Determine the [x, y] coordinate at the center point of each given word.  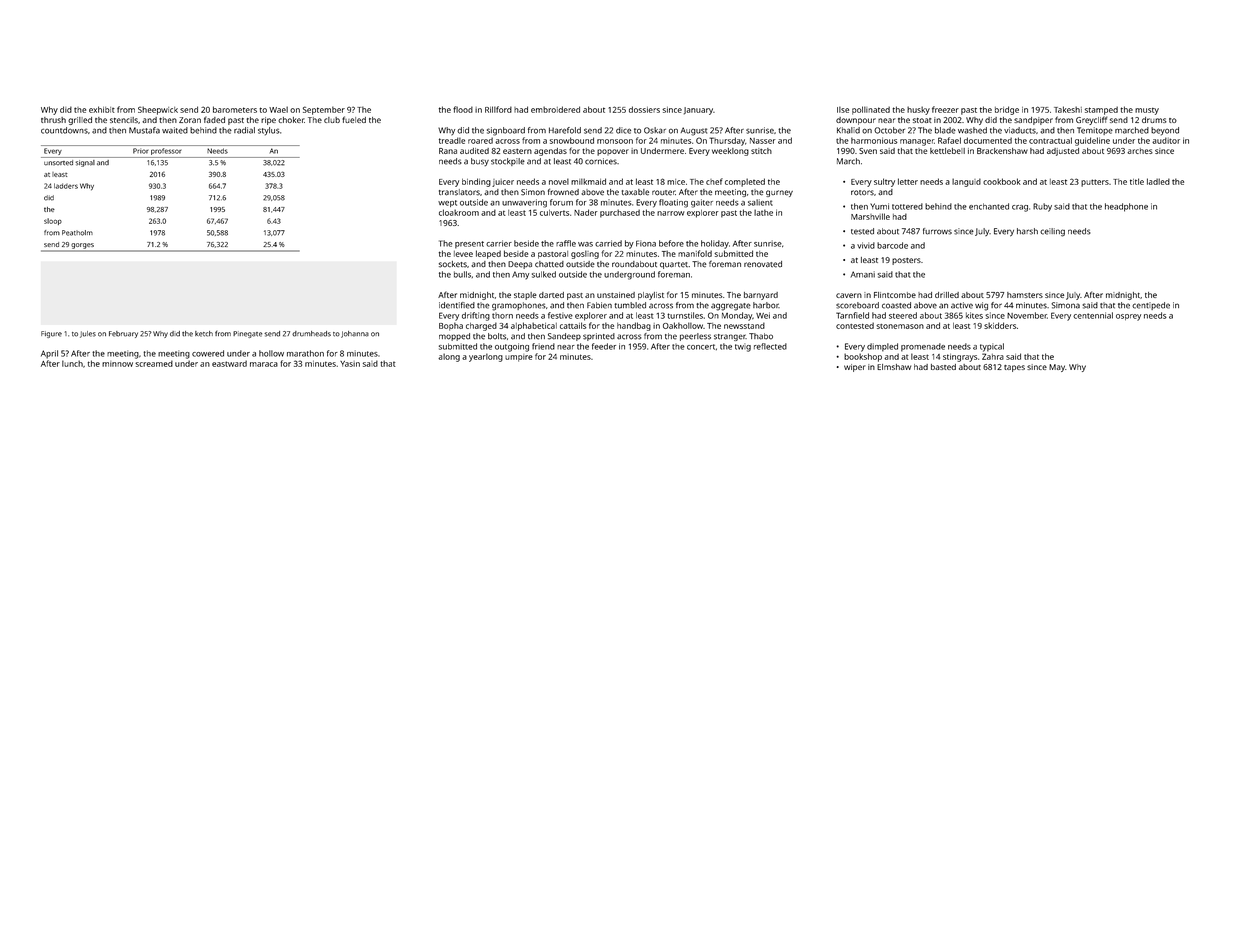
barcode [892, 245]
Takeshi [1068, 109]
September [324, 110]
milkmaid [588, 181]
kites [974, 315]
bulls [462, 274]
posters [906, 261]
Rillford [498, 109]
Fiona [646, 243]
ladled [1158, 181]
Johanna [355, 334]
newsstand [744, 325]
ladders [66, 186]
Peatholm [77, 233]
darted [551, 295]
